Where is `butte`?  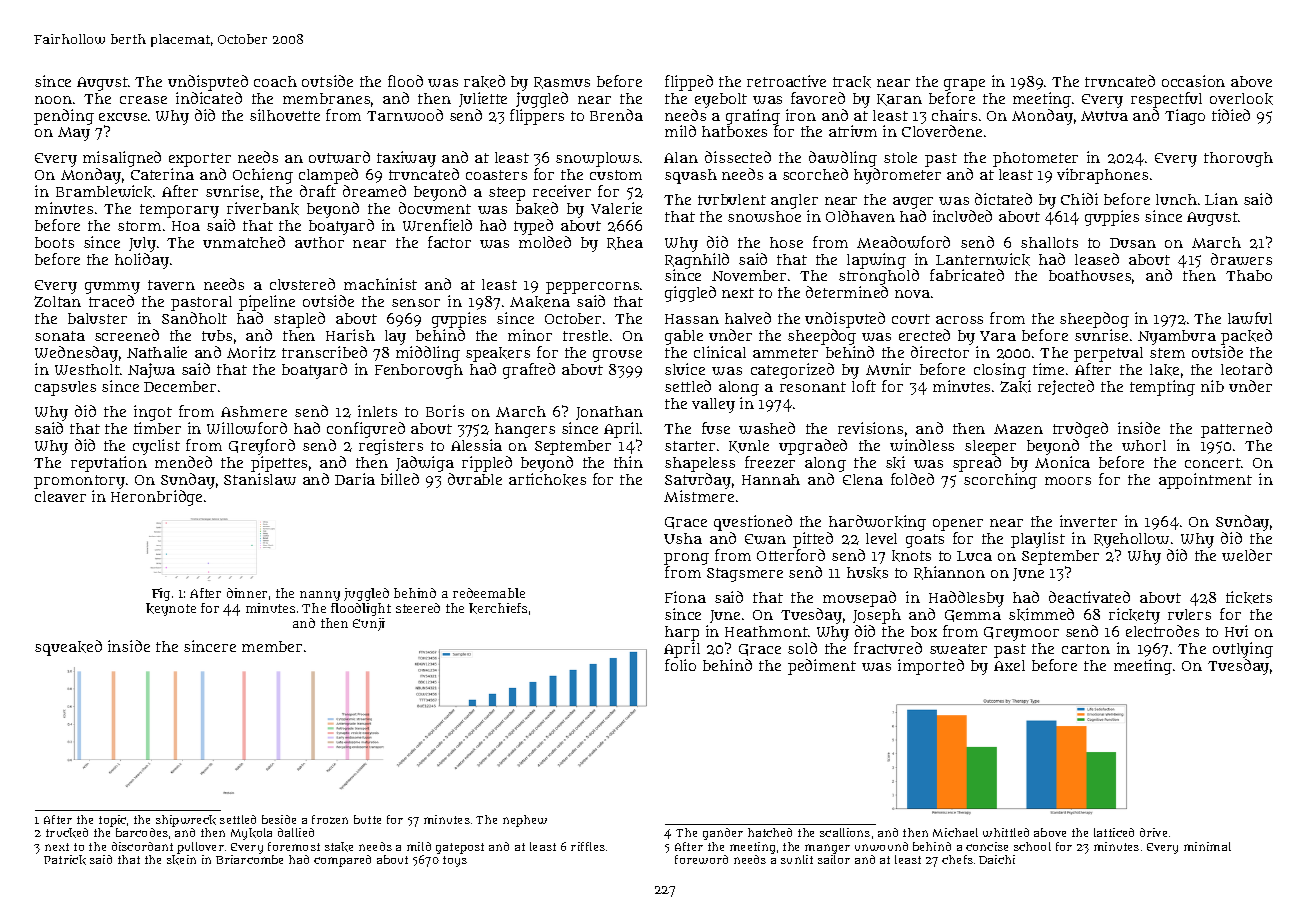
butte is located at coordinates (367, 819).
